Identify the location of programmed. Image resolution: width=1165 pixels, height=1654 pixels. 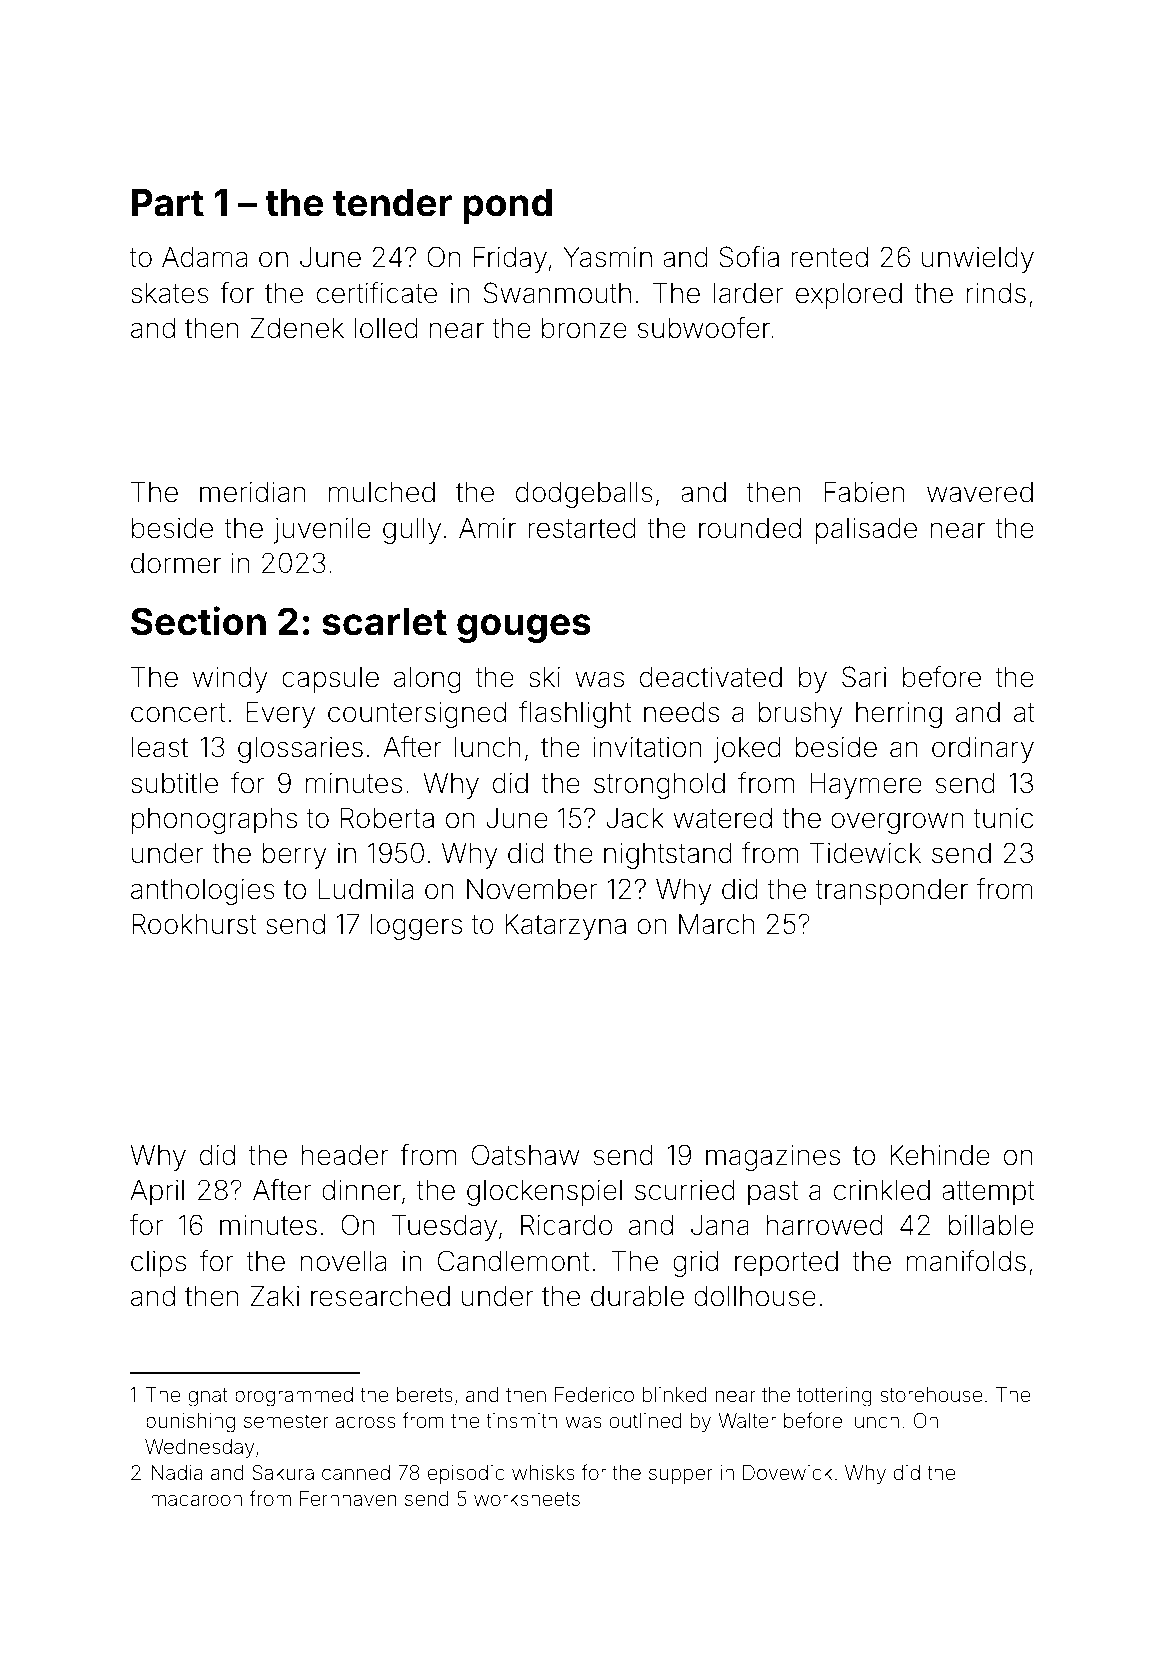
(294, 1397).
